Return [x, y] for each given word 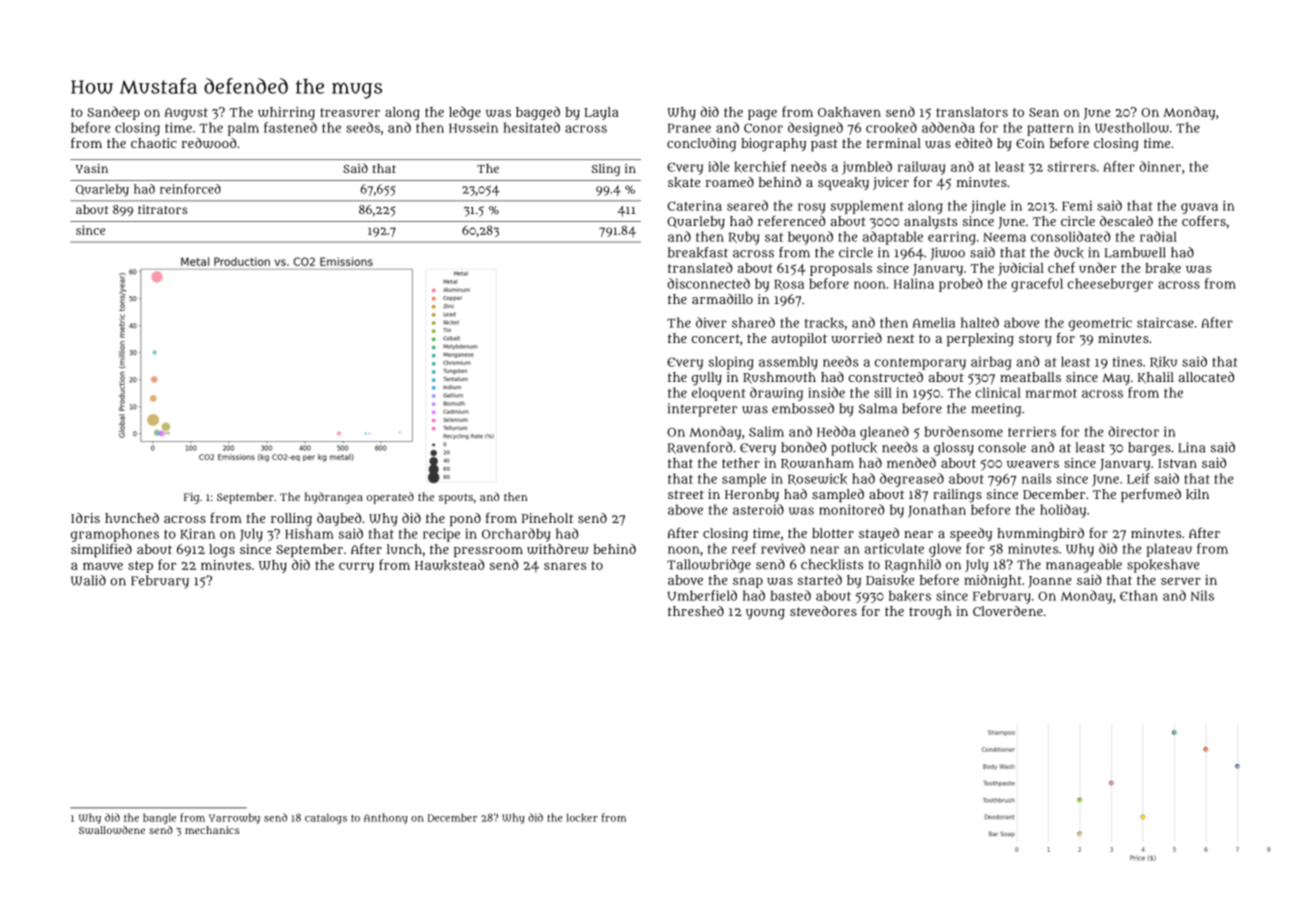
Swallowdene [112, 830]
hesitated [531, 127]
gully [707, 379]
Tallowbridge [709, 566]
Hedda [836, 431]
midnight [993, 581]
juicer [891, 183]
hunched [132, 518]
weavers [1033, 464]
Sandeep [113, 113]
